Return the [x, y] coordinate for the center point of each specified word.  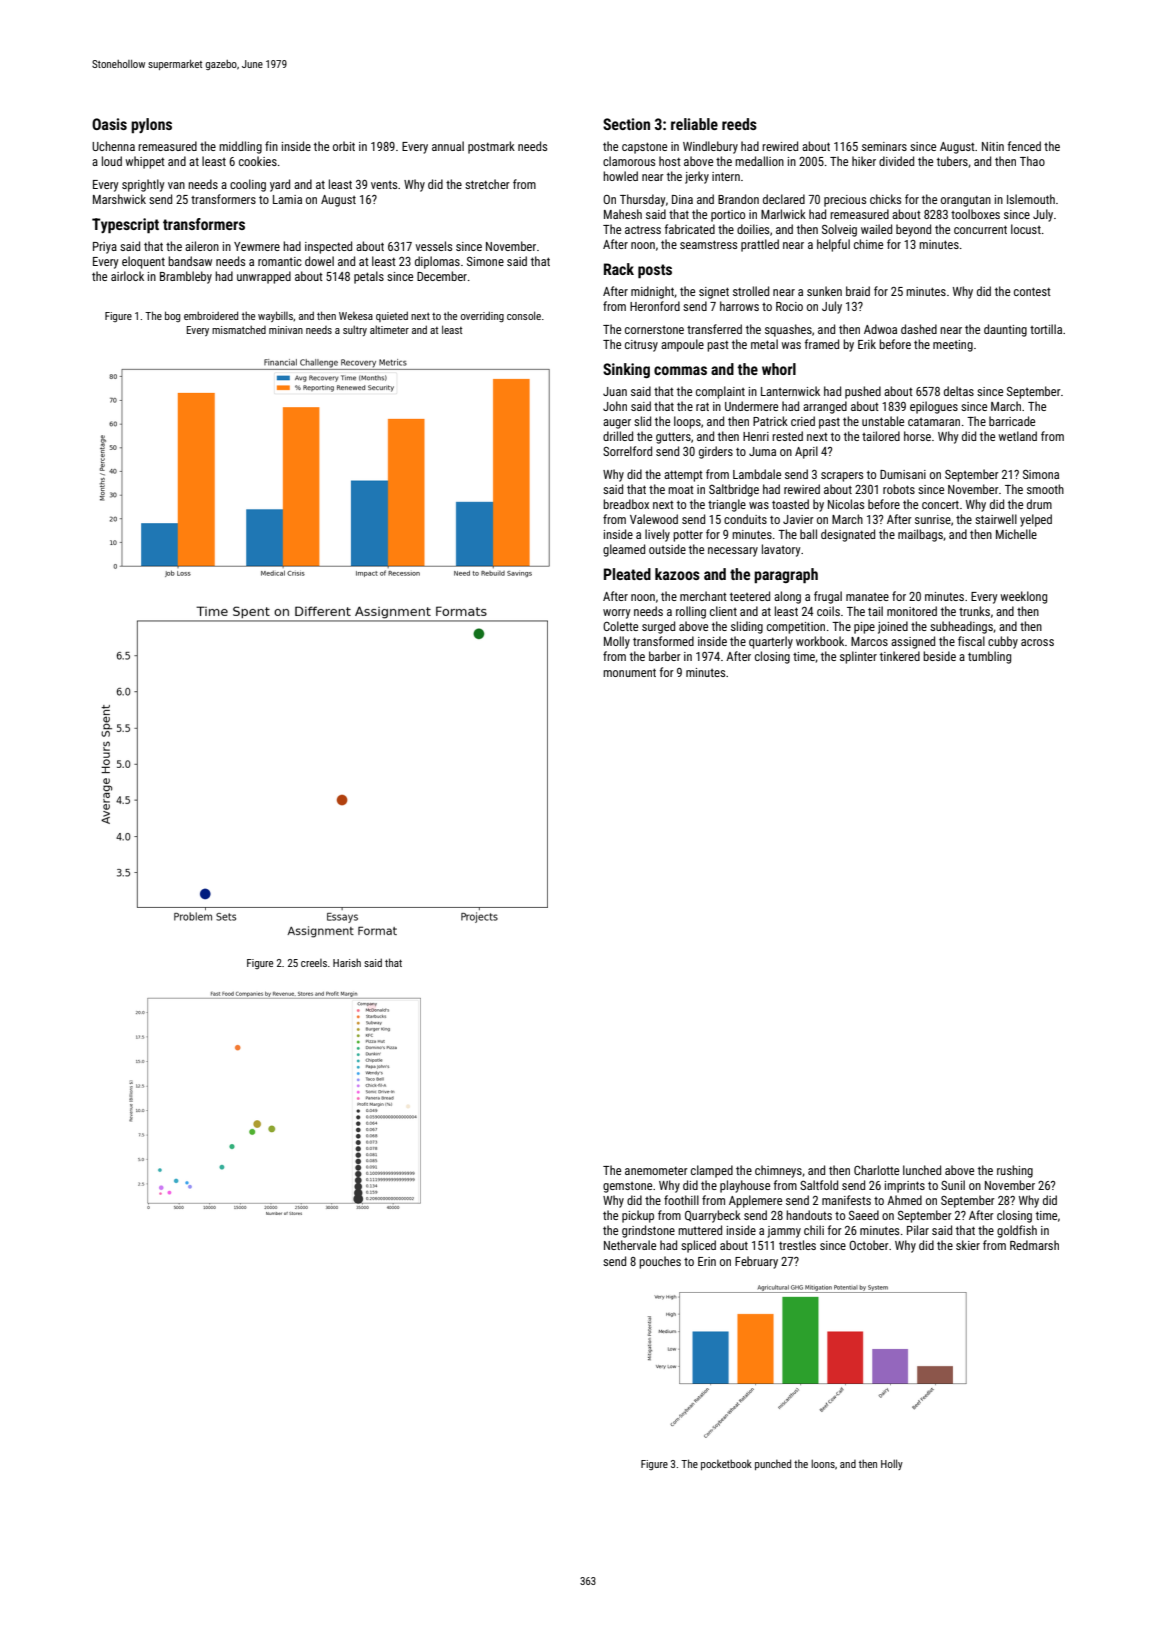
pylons [151, 125]
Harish [347, 962]
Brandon [738, 199]
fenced [1024, 146]
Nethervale [630, 1245]
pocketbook [726, 1464]
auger [617, 424]
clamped [712, 1171]
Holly [892, 1464]
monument [629, 672]
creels [314, 963]
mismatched [239, 329]
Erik [867, 344]
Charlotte [876, 1170]
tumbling [989, 657]
